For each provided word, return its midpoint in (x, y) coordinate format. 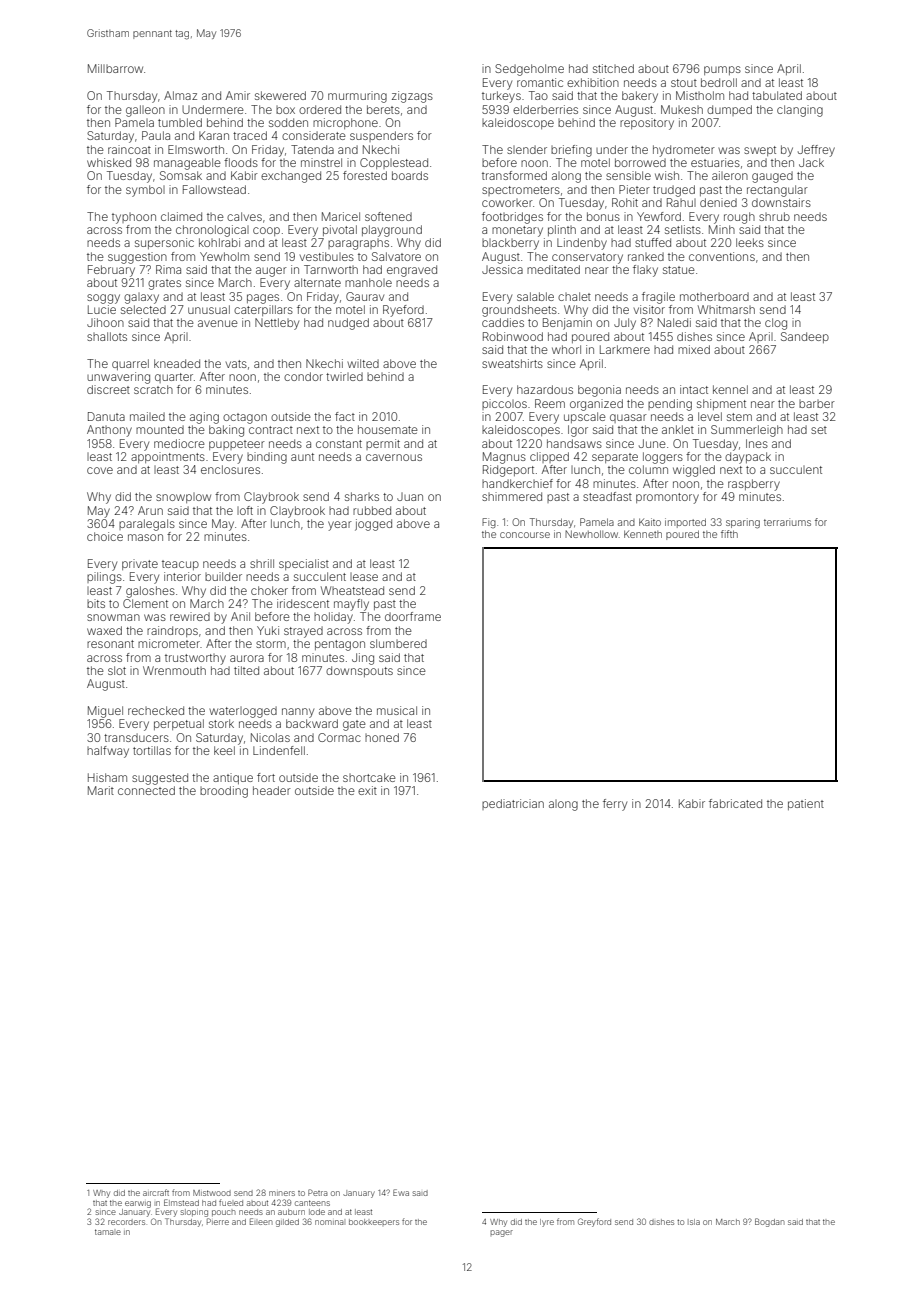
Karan (214, 135)
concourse (525, 535)
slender (527, 149)
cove (100, 470)
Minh (722, 229)
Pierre (218, 1221)
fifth (729, 534)
